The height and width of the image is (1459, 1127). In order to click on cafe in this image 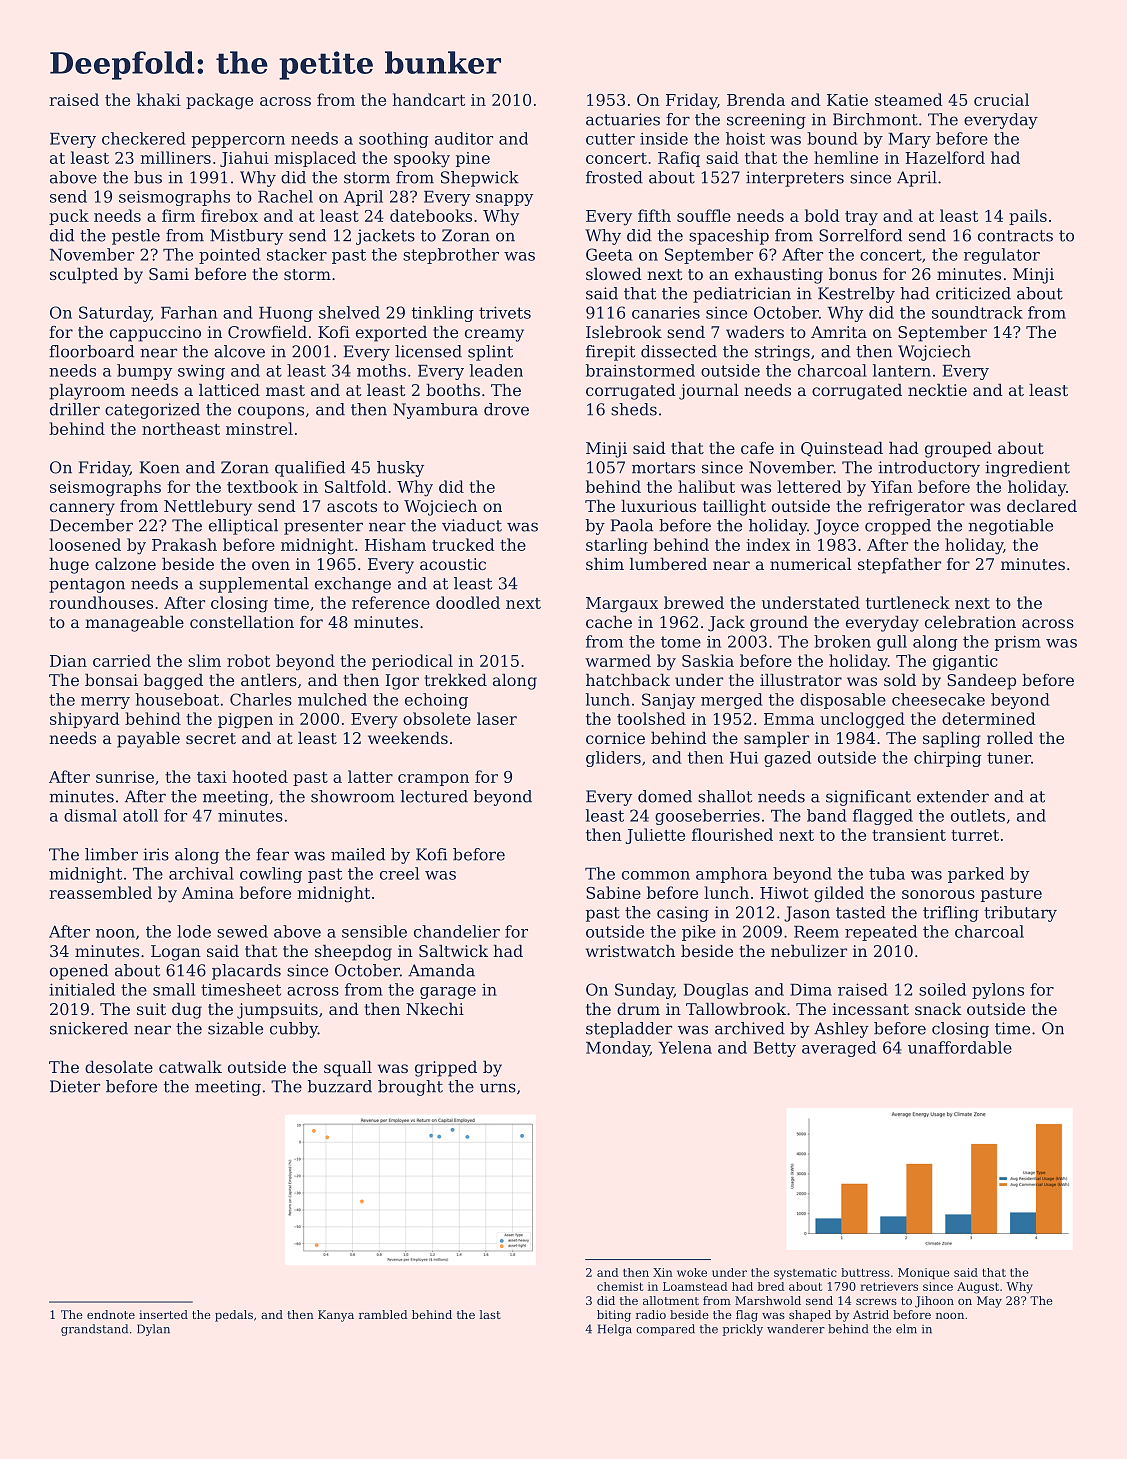, I will do `click(757, 448)`.
